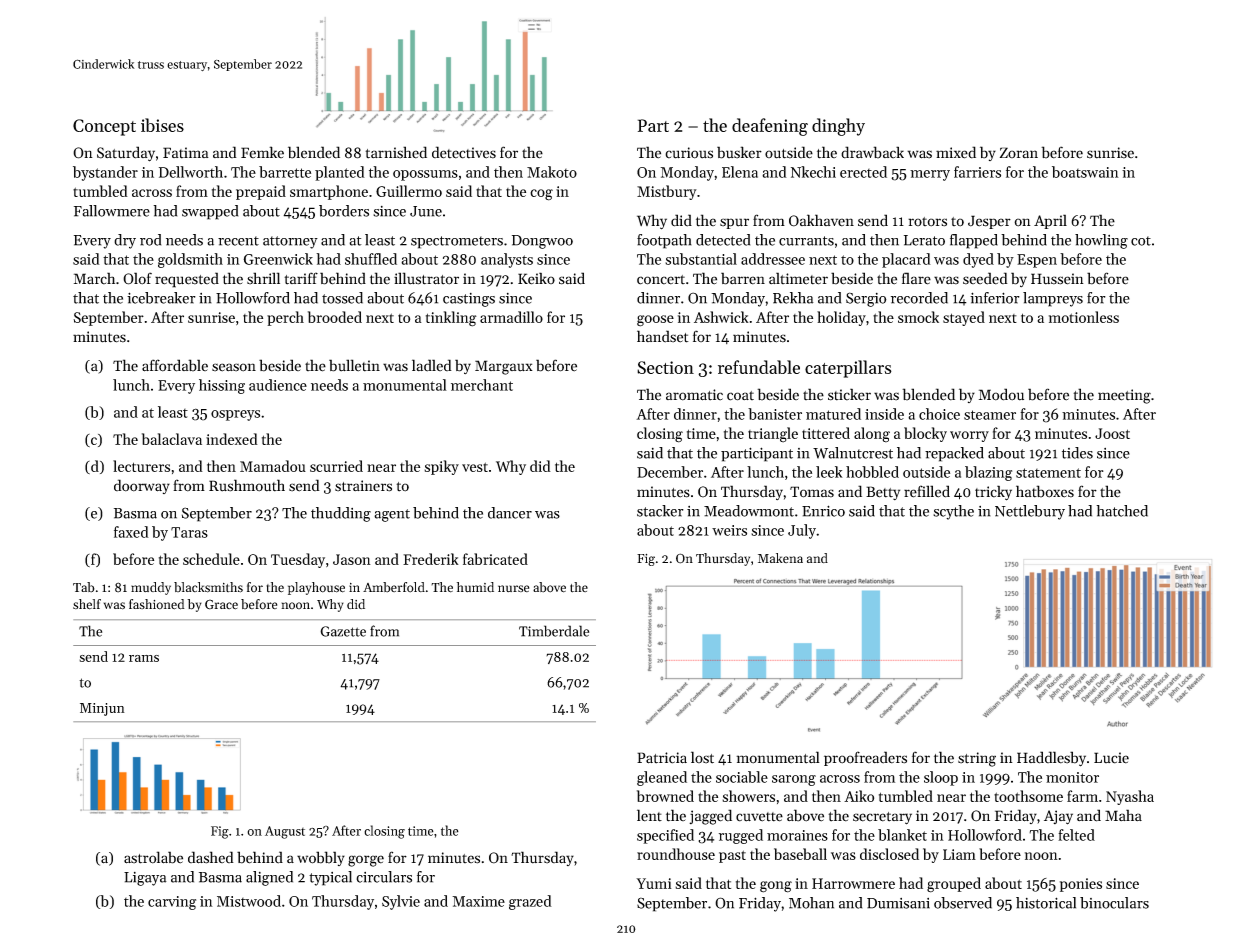 This page has height=952, width=1233. I want to click on Mohan, so click(811, 903).
